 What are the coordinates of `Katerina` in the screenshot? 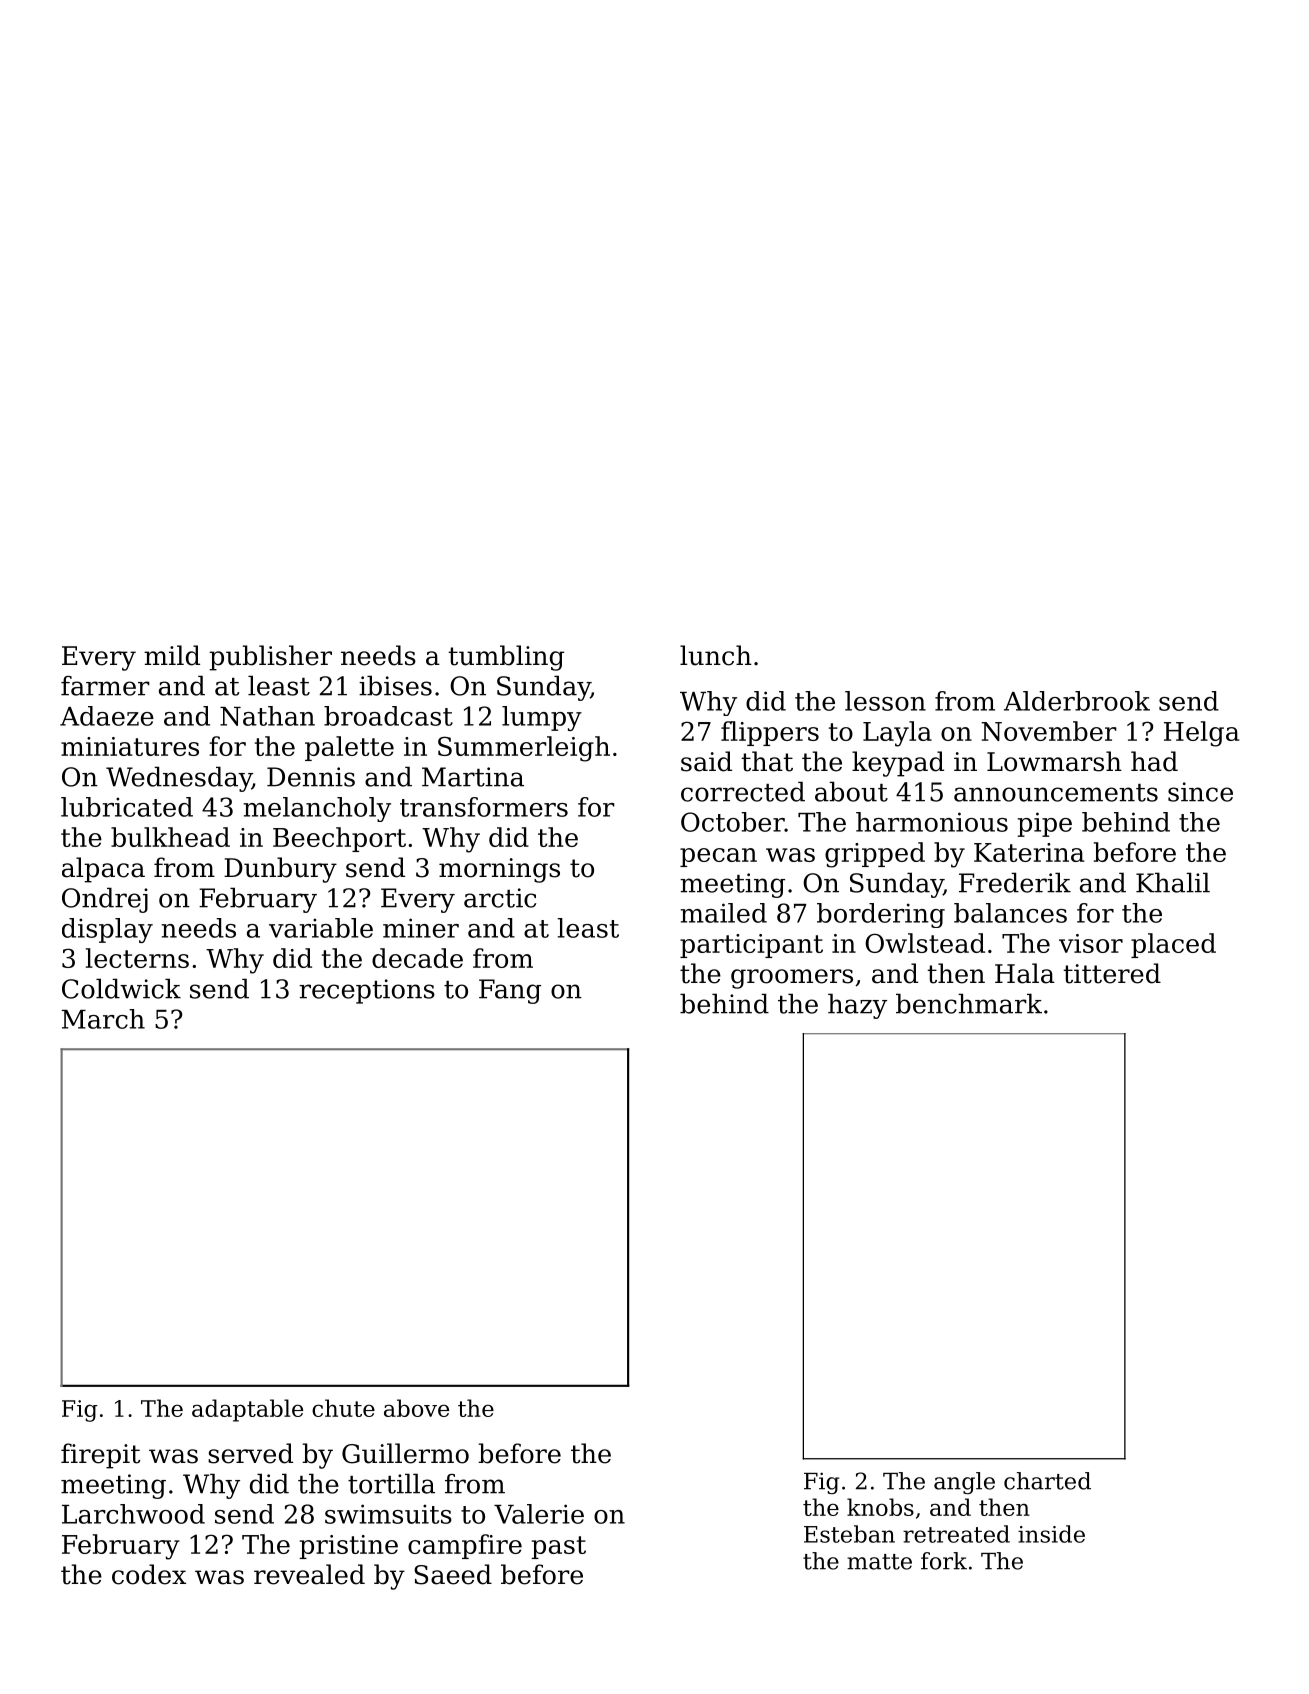 It's located at (1029, 852).
